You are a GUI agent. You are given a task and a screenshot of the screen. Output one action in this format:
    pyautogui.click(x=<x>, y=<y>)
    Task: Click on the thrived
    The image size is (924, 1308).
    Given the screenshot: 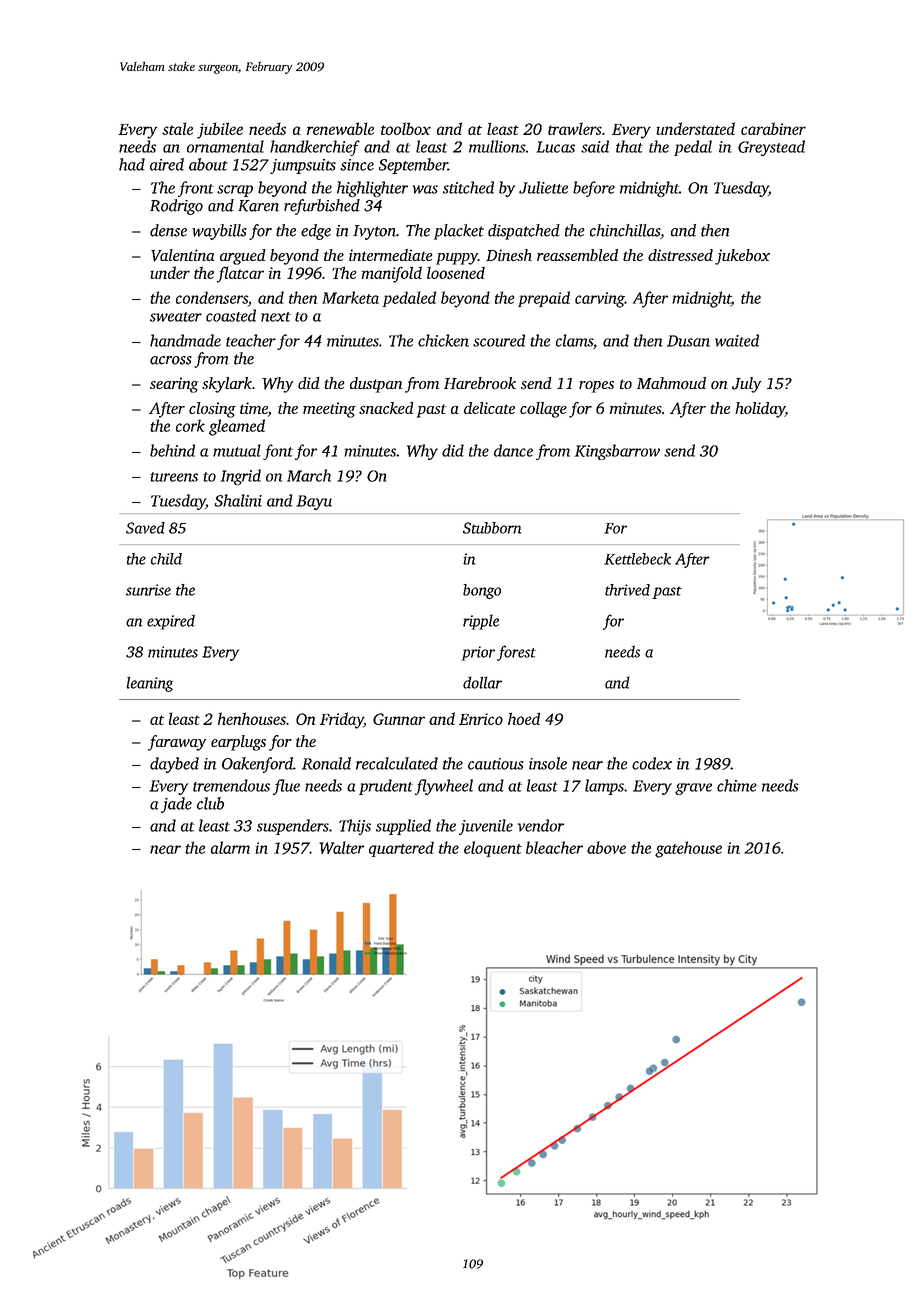 What is the action you would take?
    pyautogui.click(x=627, y=590)
